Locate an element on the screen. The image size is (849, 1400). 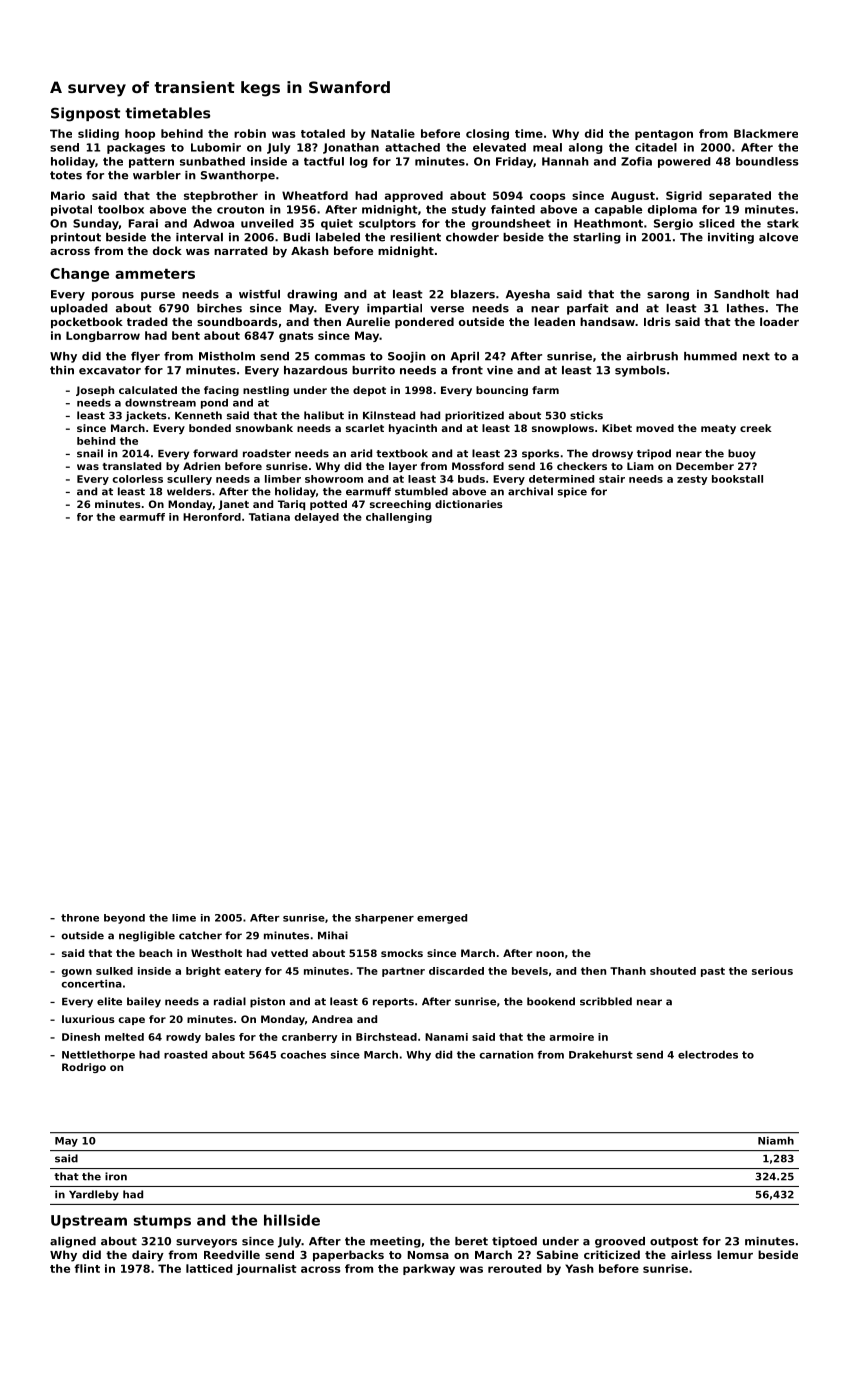
sharpener is located at coordinates (384, 919).
